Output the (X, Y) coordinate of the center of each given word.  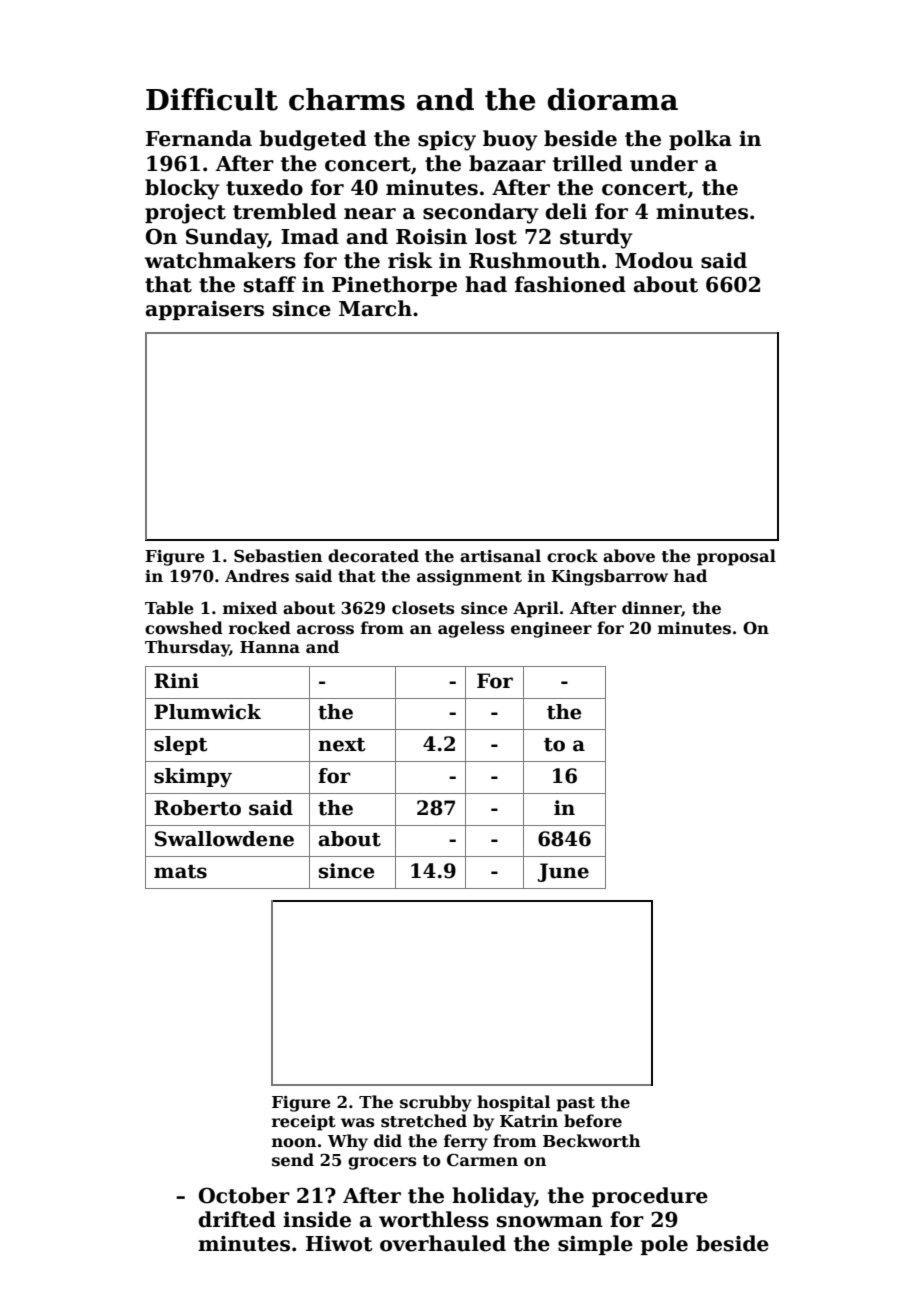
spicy (447, 141)
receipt (304, 1123)
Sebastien (278, 556)
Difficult (212, 99)
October (244, 1195)
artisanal (500, 556)
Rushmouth (534, 260)
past (576, 1104)
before (593, 1121)
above (629, 556)
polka (700, 140)
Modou (654, 260)
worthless (434, 1219)
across (325, 630)
